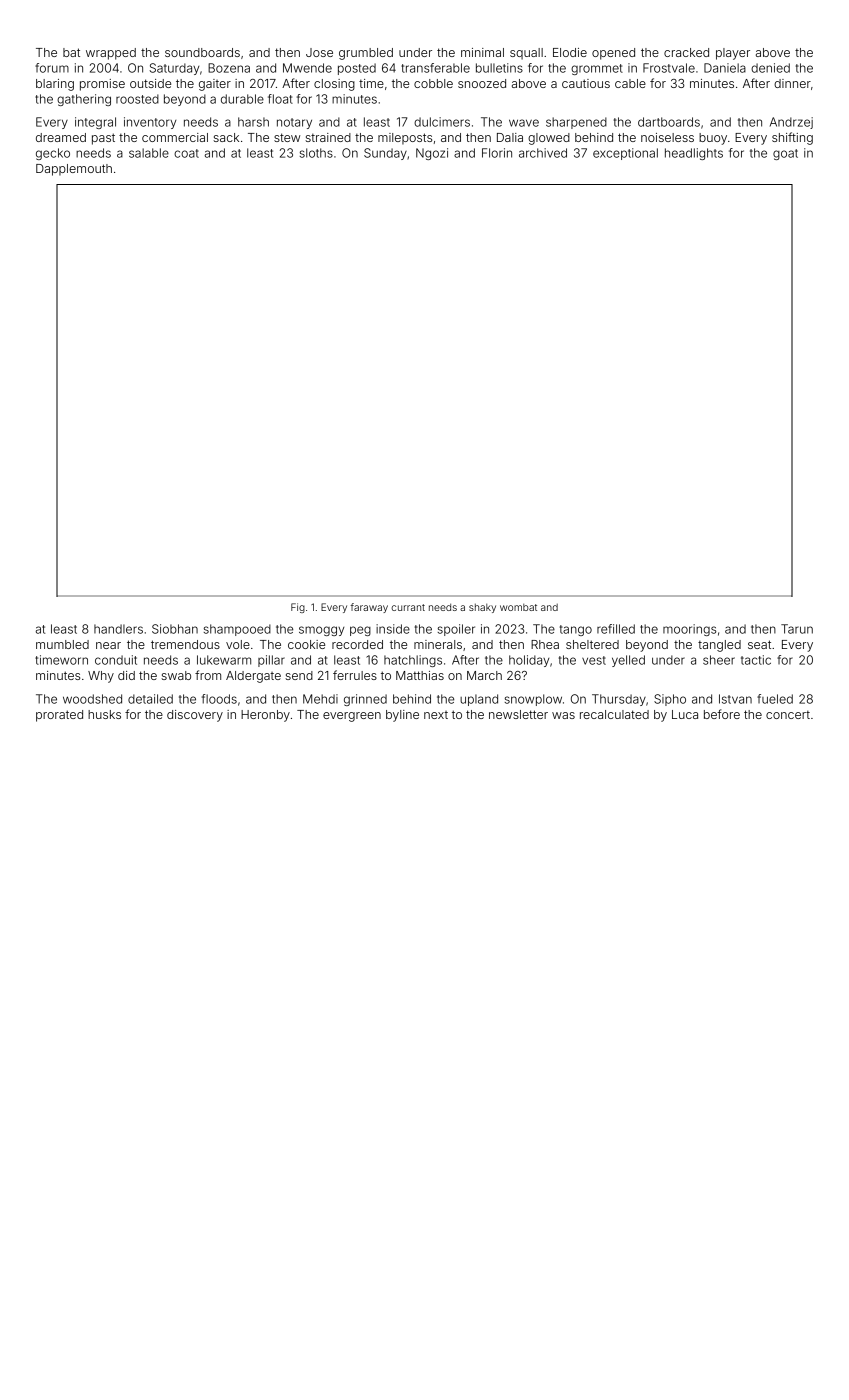  I want to click on Dapplemouth, so click(74, 170).
